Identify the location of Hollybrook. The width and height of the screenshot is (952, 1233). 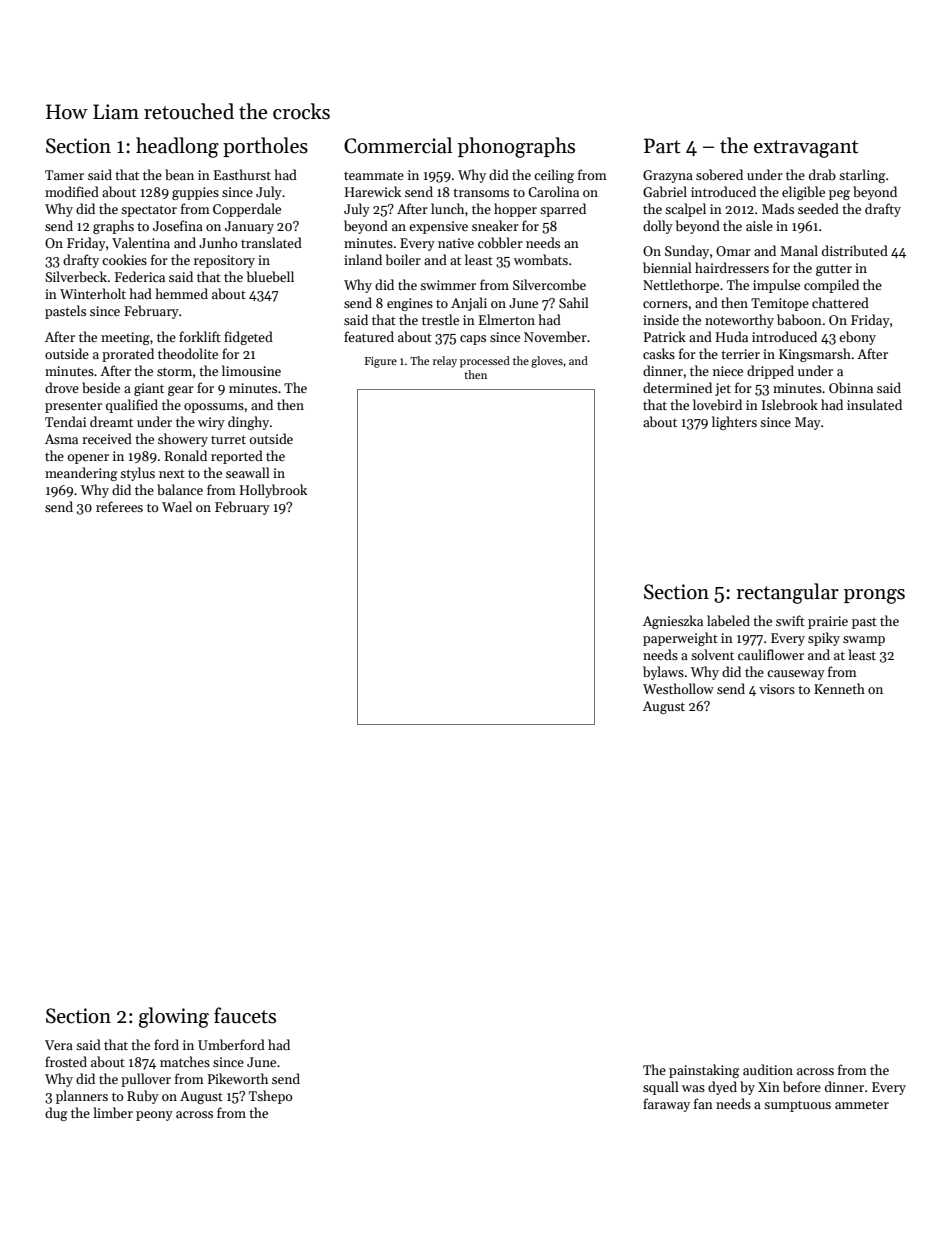
(273, 491).
